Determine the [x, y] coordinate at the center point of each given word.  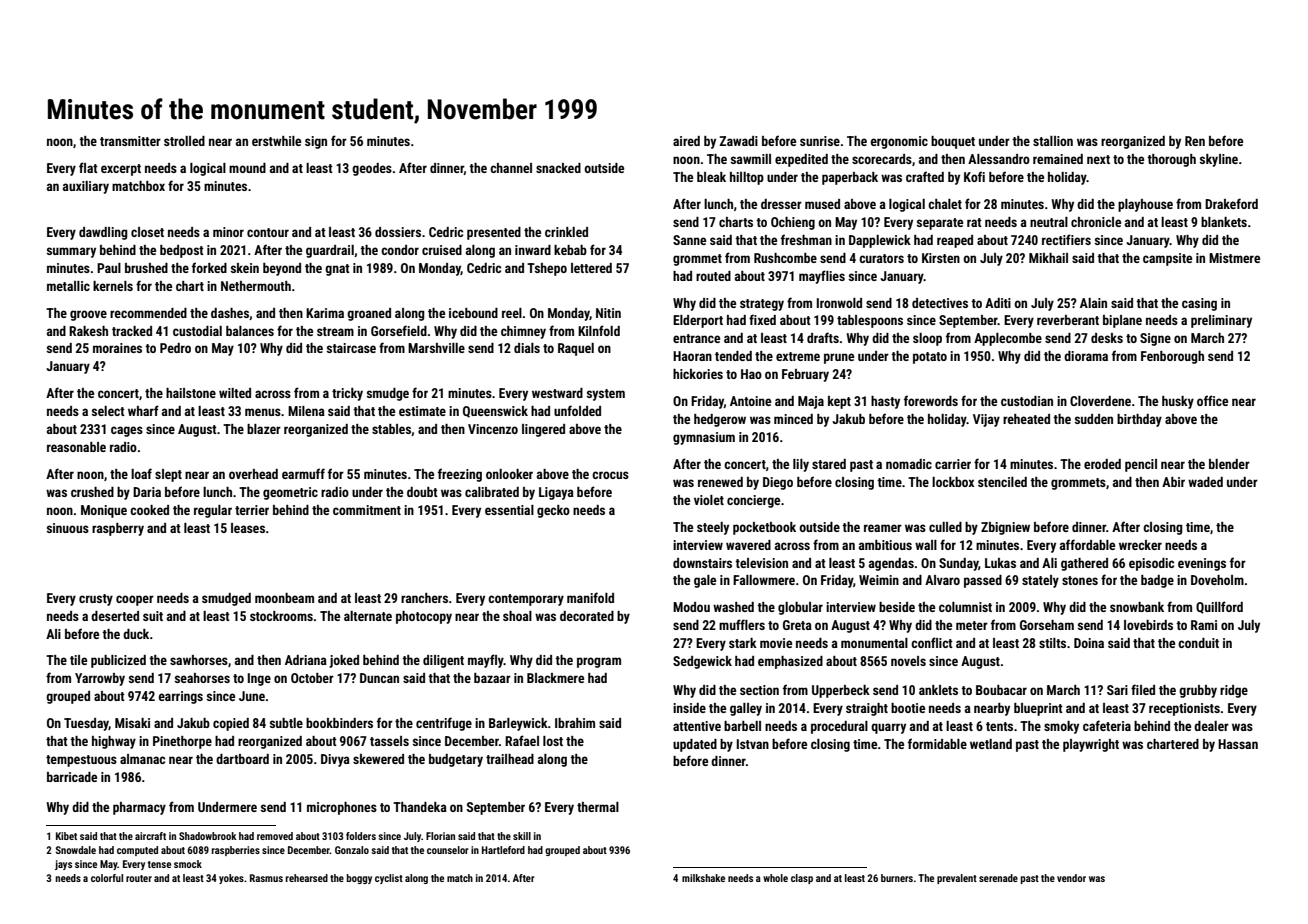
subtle [286, 723]
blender [1229, 464]
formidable [937, 743]
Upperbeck [841, 691]
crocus [610, 475]
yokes [231, 879]
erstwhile [276, 141]
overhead [253, 474]
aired [686, 141]
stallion [1053, 141]
